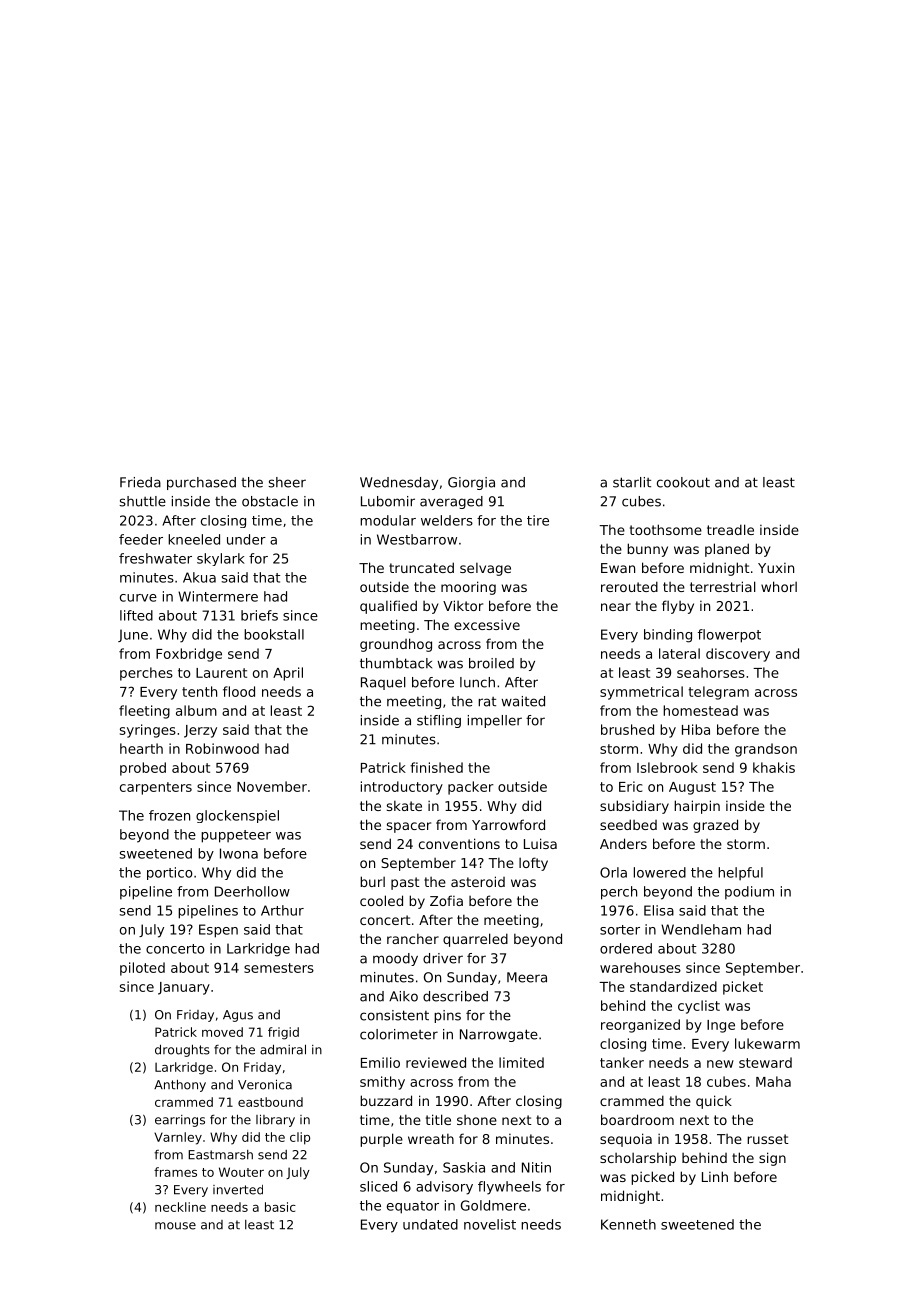 This image has width=924, height=1308. Describe the element at coordinates (189, 655) in the image. I see `Foxbridge` at that location.
